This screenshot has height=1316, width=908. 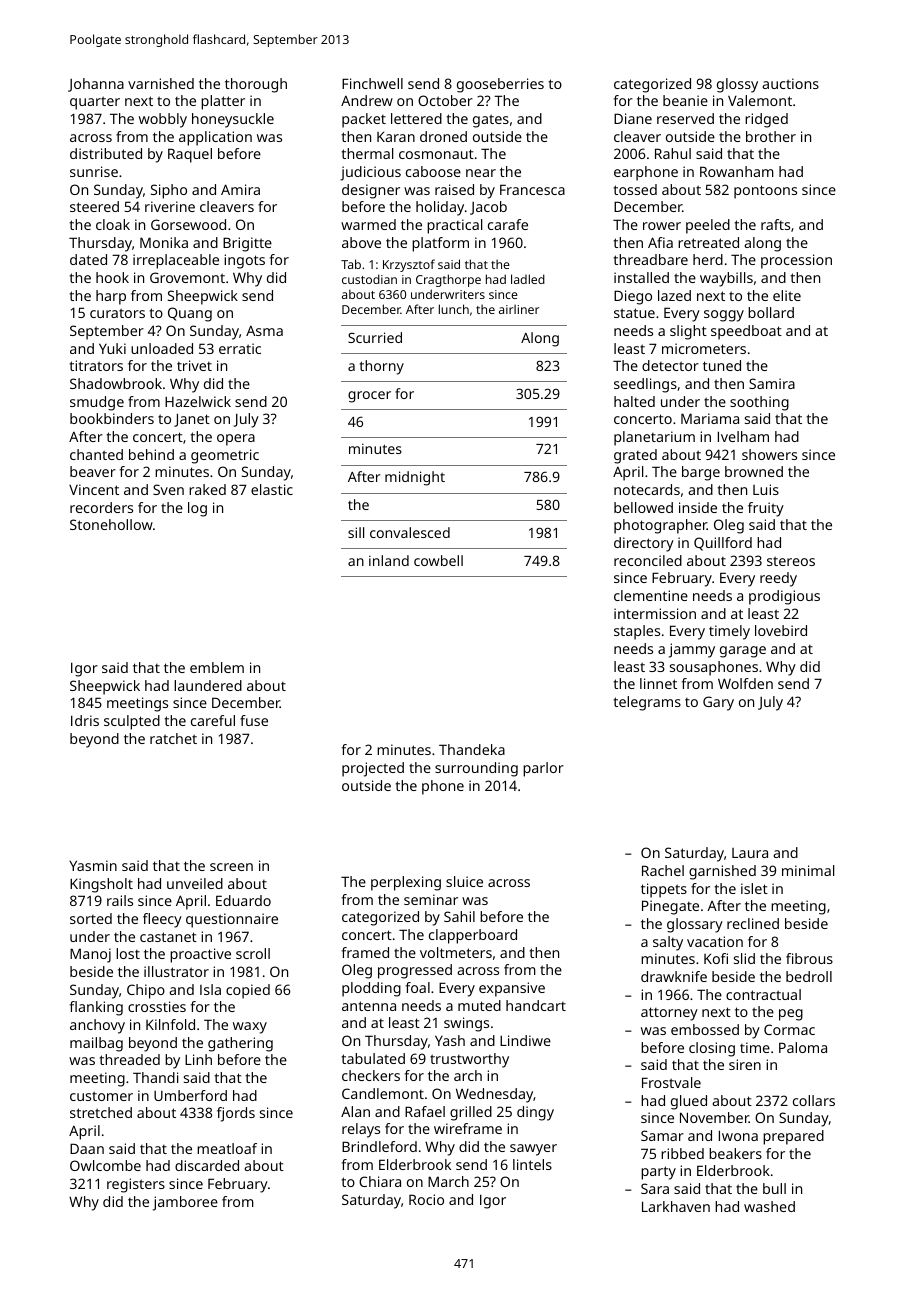 What do you see at coordinates (231, 867) in the screenshot?
I see `screen` at bounding box center [231, 867].
